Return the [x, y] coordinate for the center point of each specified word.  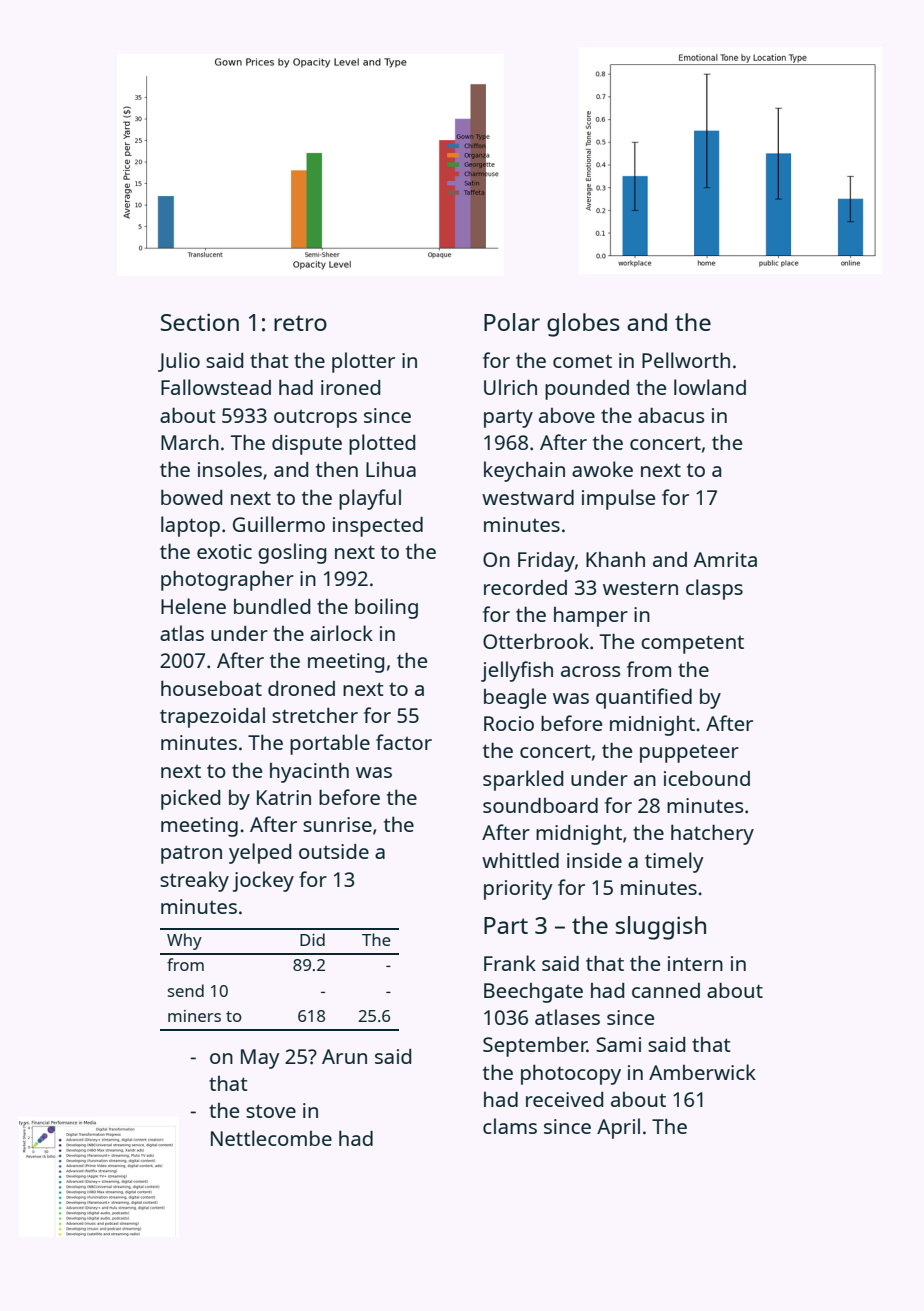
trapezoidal [212, 717]
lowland [710, 387]
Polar [512, 322]
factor [404, 742]
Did [312, 939]
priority [518, 890]
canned [666, 990]
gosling [292, 553]
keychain [524, 471]
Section [200, 322]
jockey [263, 881]
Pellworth [686, 360]
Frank [510, 963]
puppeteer [689, 754]
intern [695, 963]
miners [194, 1016]
